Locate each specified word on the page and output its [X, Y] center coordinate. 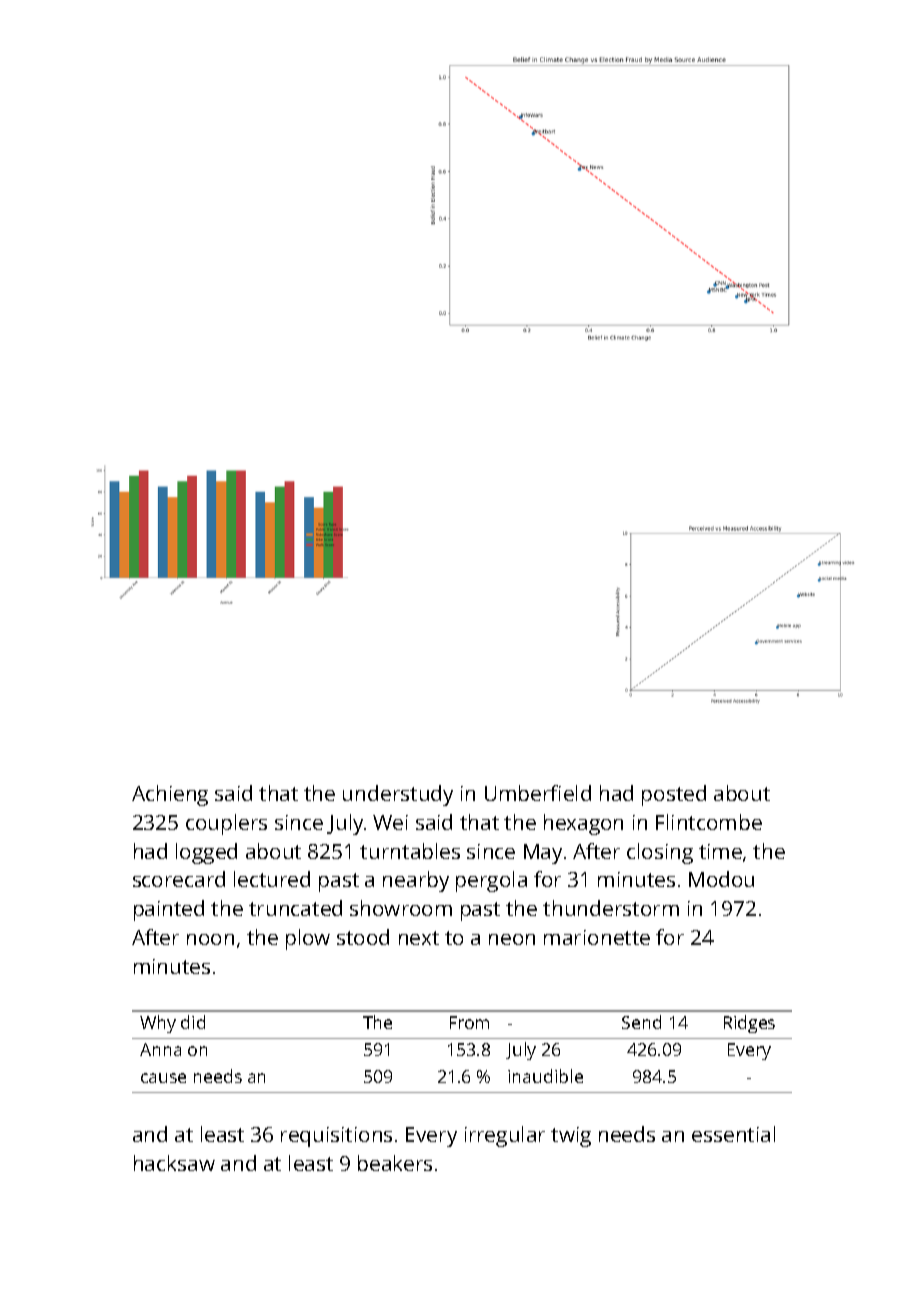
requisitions [336, 1137]
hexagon [583, 824]
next [419, 938]
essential [733, 1134]
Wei [390, 822]
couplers [226, 824]
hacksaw [174, 1163]
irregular [505, 1136]
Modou [721, 879]
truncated [295, 908]
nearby [416, 881]
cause [163, 1078]
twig [571, 1137]
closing [660, 853]
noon [210, 939]
